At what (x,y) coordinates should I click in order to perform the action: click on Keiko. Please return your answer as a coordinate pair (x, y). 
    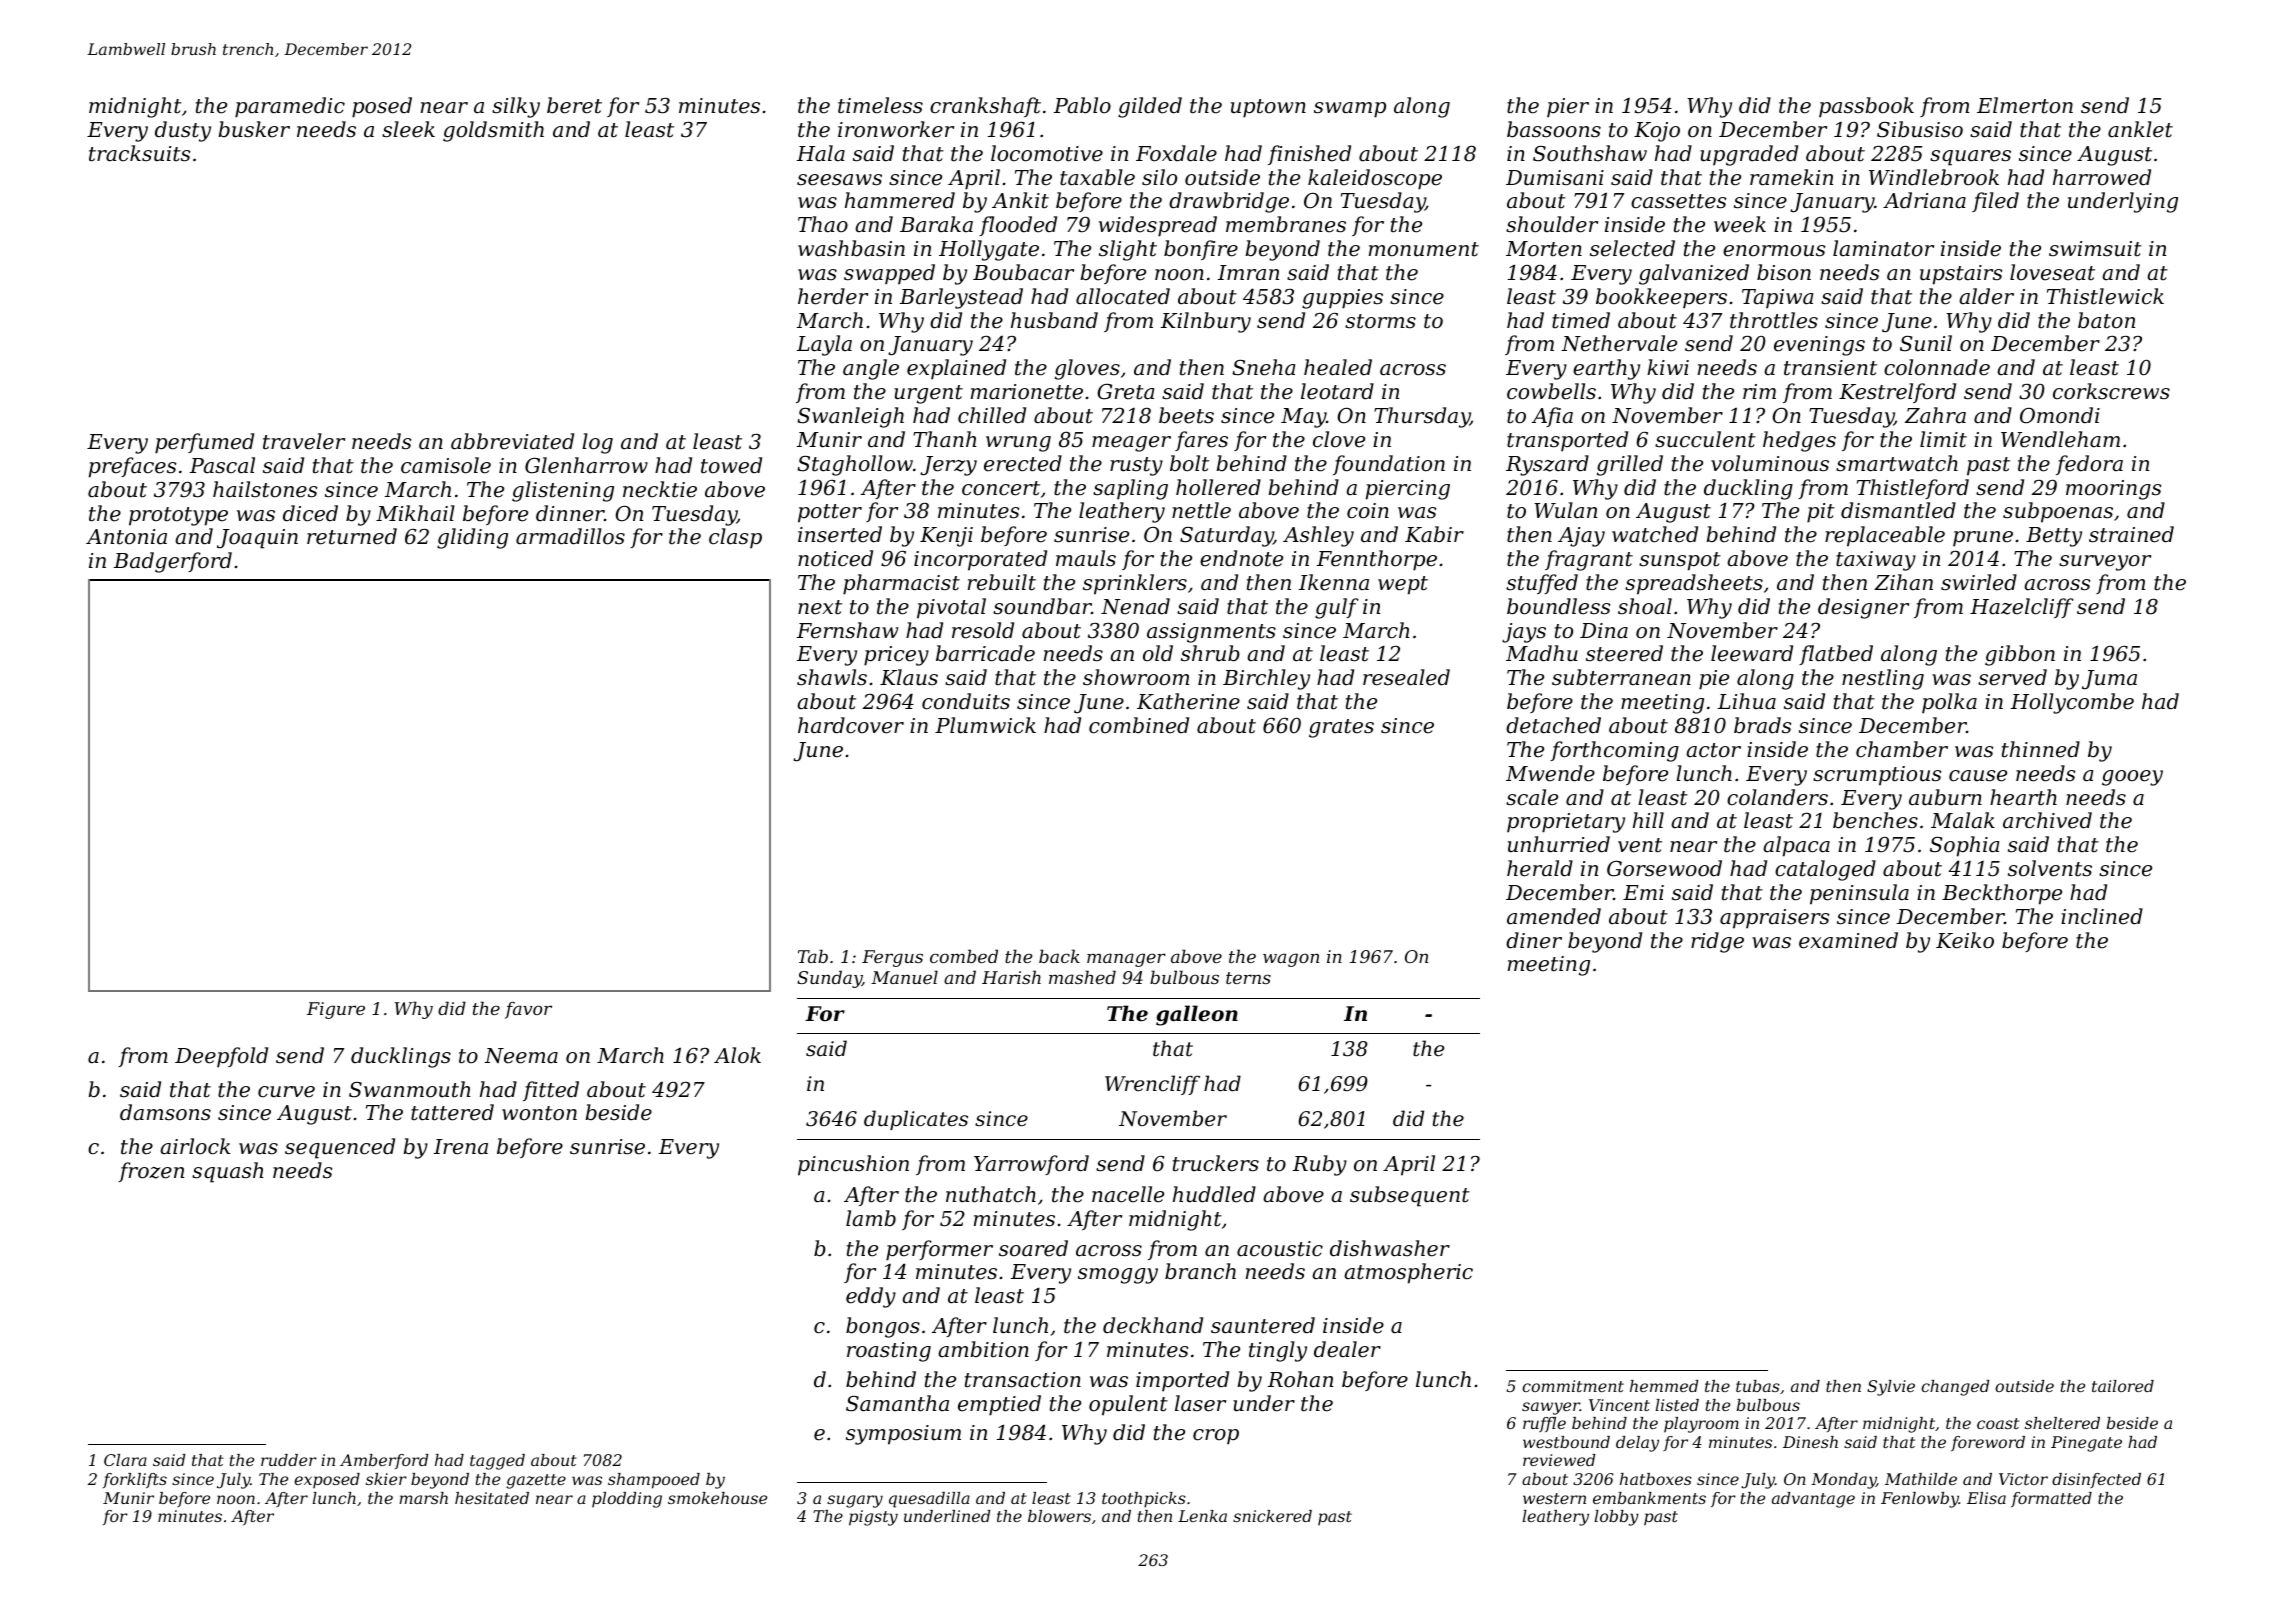
    Looking at the image, I should click on (1965, 940).
